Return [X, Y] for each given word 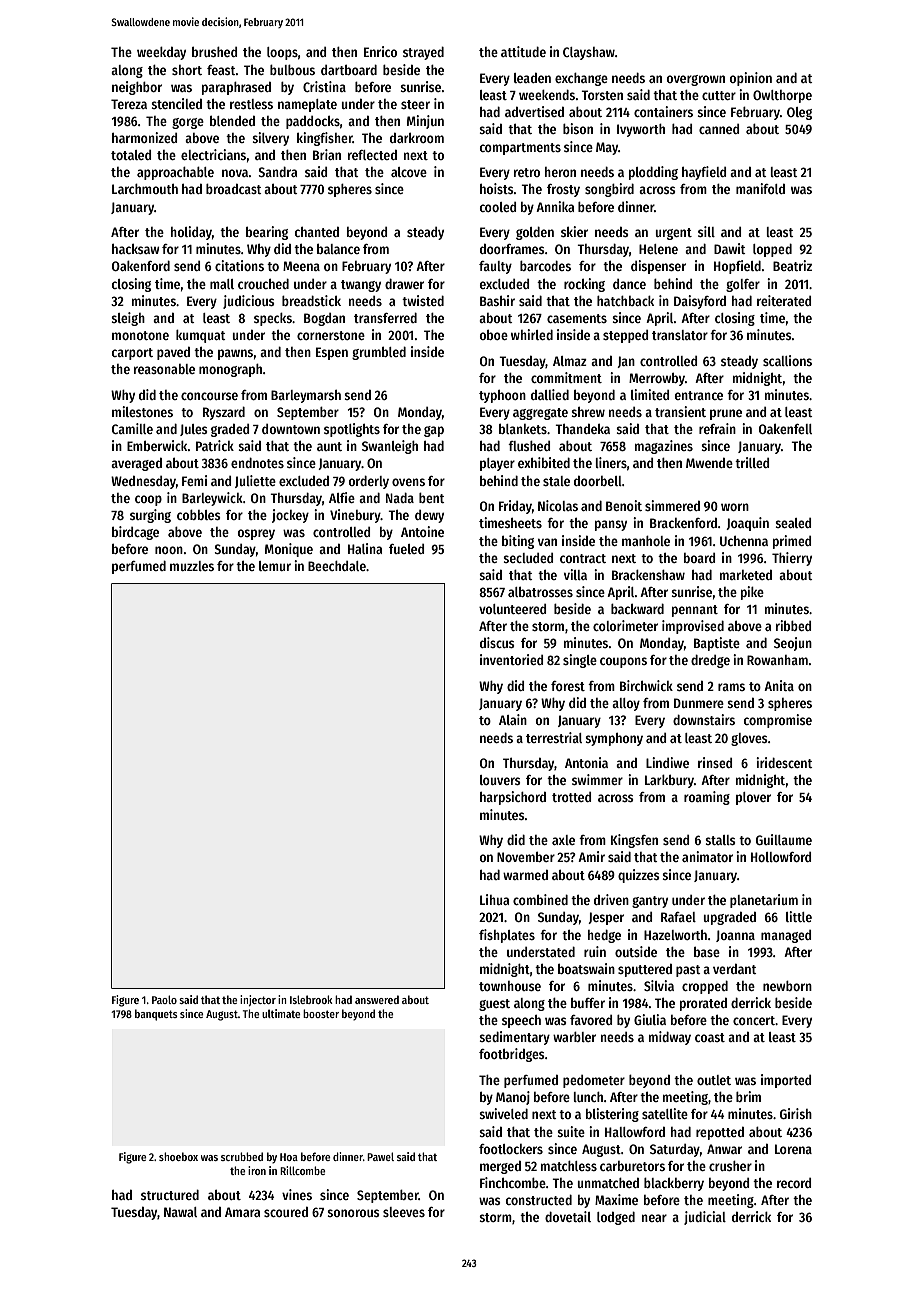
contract [583, 558]
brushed [214, 52]
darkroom [417, 138]
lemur [275, 566]
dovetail [568, 1216]
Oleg [799, 113]
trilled [752, 462]
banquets [156, 1015]
